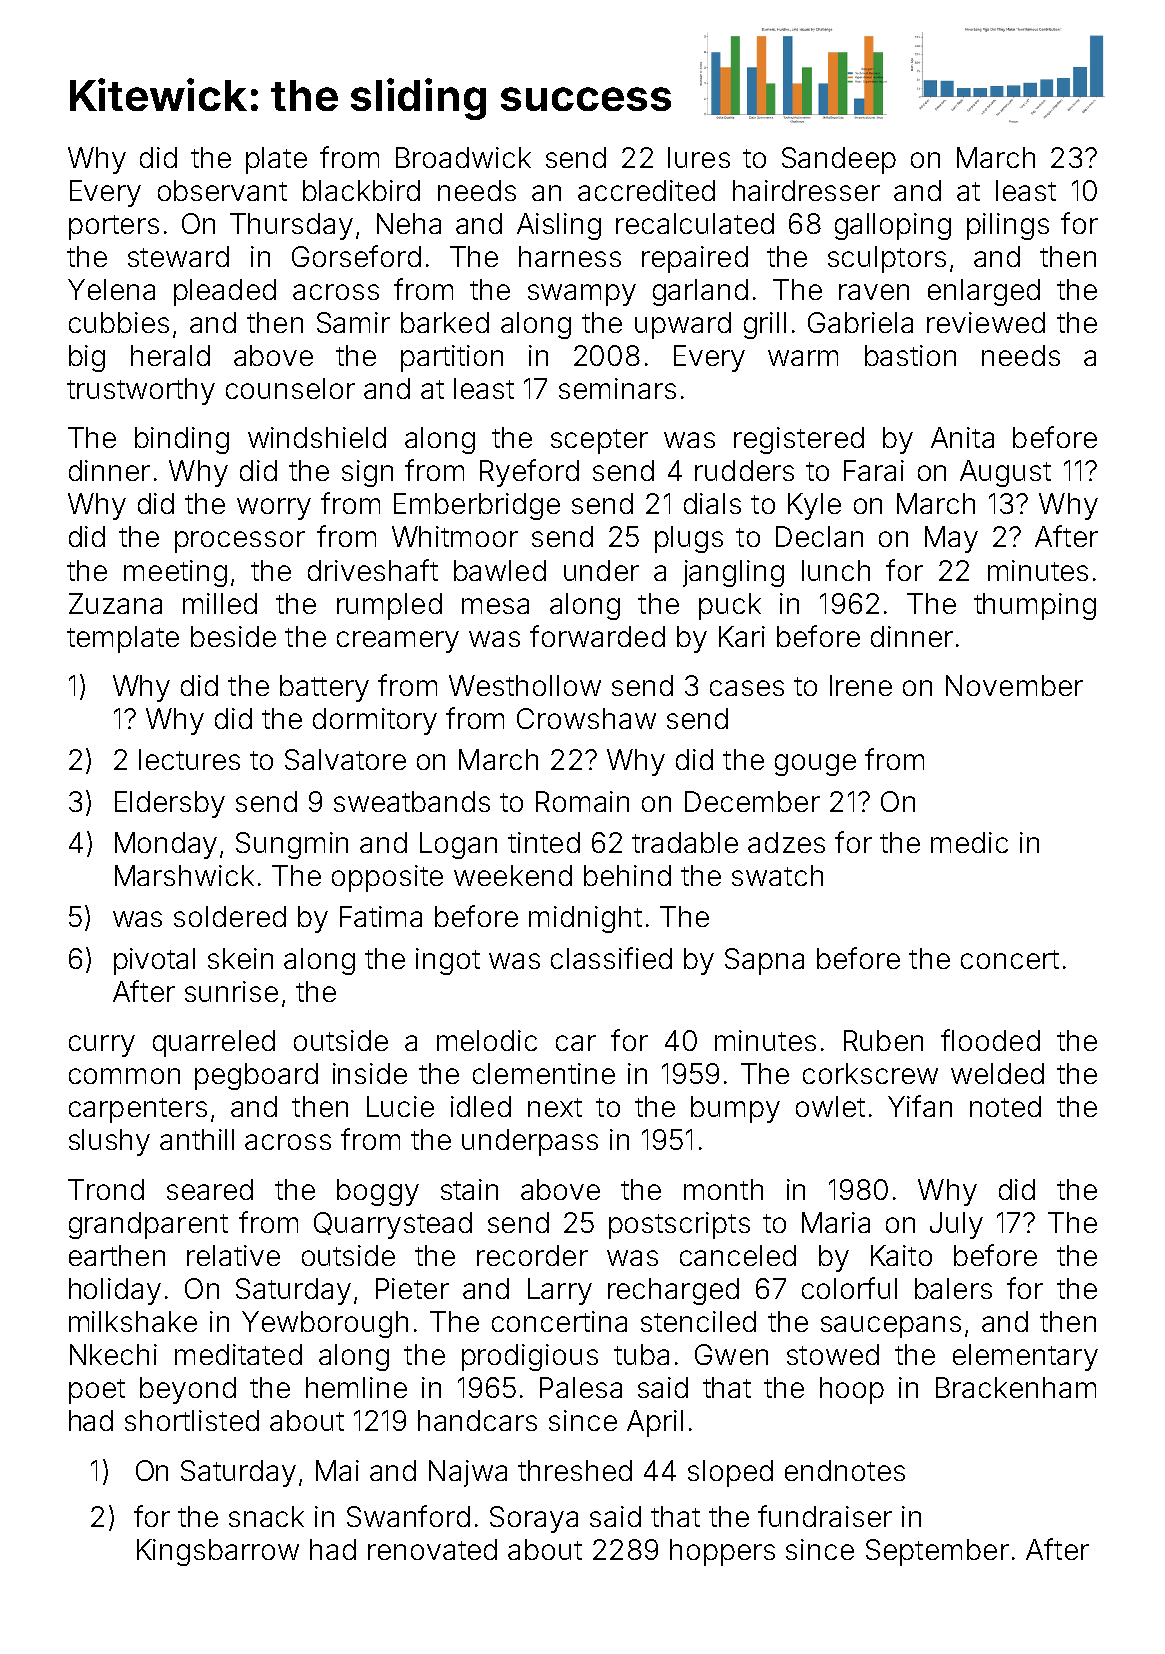  I want to click on bawled, so click(500, 570).
